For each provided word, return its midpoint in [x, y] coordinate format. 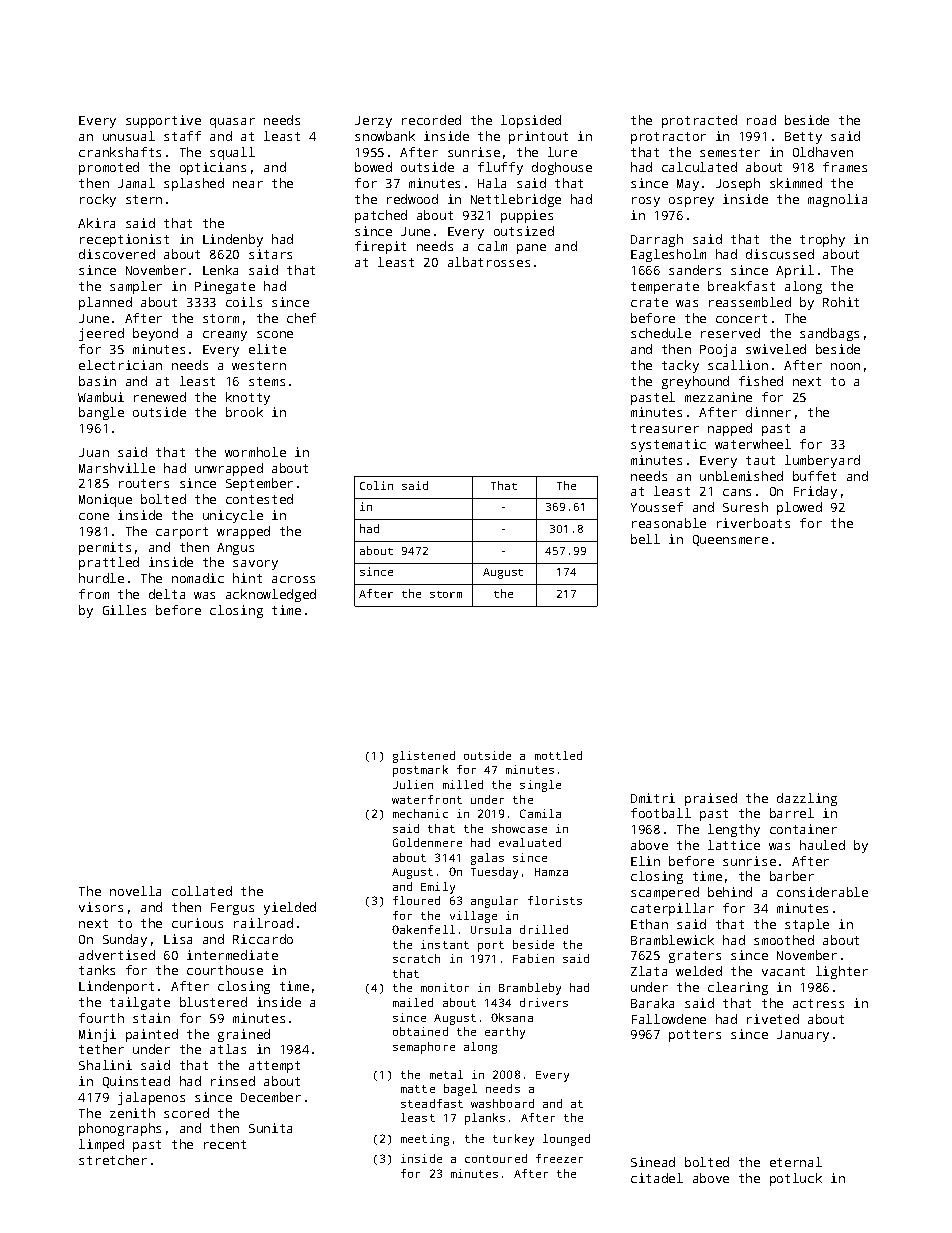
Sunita [270, 1128]
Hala [492, 183]
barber [792, 876]
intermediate [232, 955]
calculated [699, 167]
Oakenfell [423, 929]
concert [741, 318]
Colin [376, 485]
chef [301, 318]
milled [463, 784]
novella [135, 891]
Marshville [117, 468]
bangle [101, 413]
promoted [109, 168]
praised [711, 799]
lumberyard [822, 461]
